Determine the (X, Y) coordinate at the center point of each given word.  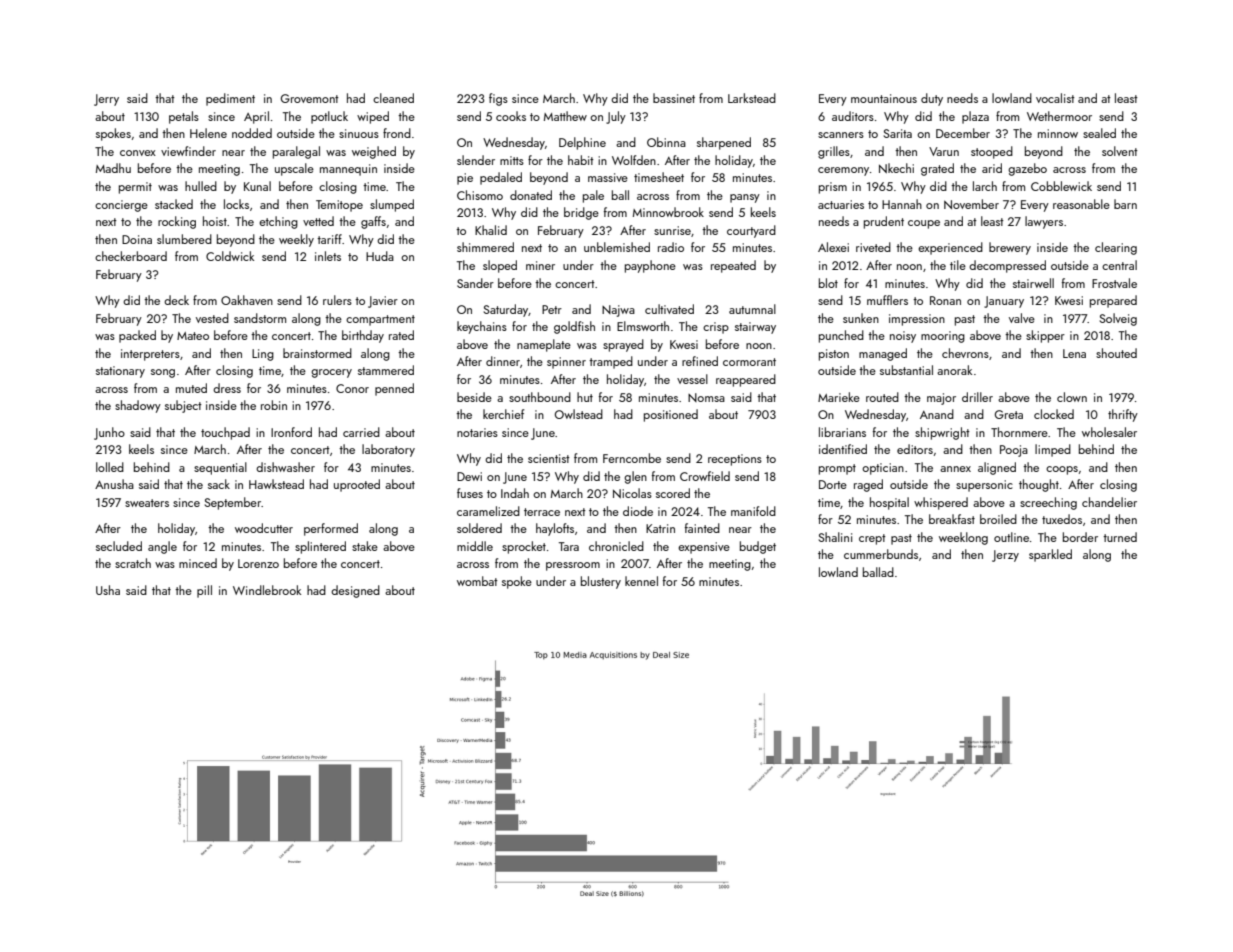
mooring (943, 337)
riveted (873, 247)
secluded (119, 546)
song (163, 373)
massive (608, 177)
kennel (641, 581)
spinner (566, 363)
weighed (374, 152)
